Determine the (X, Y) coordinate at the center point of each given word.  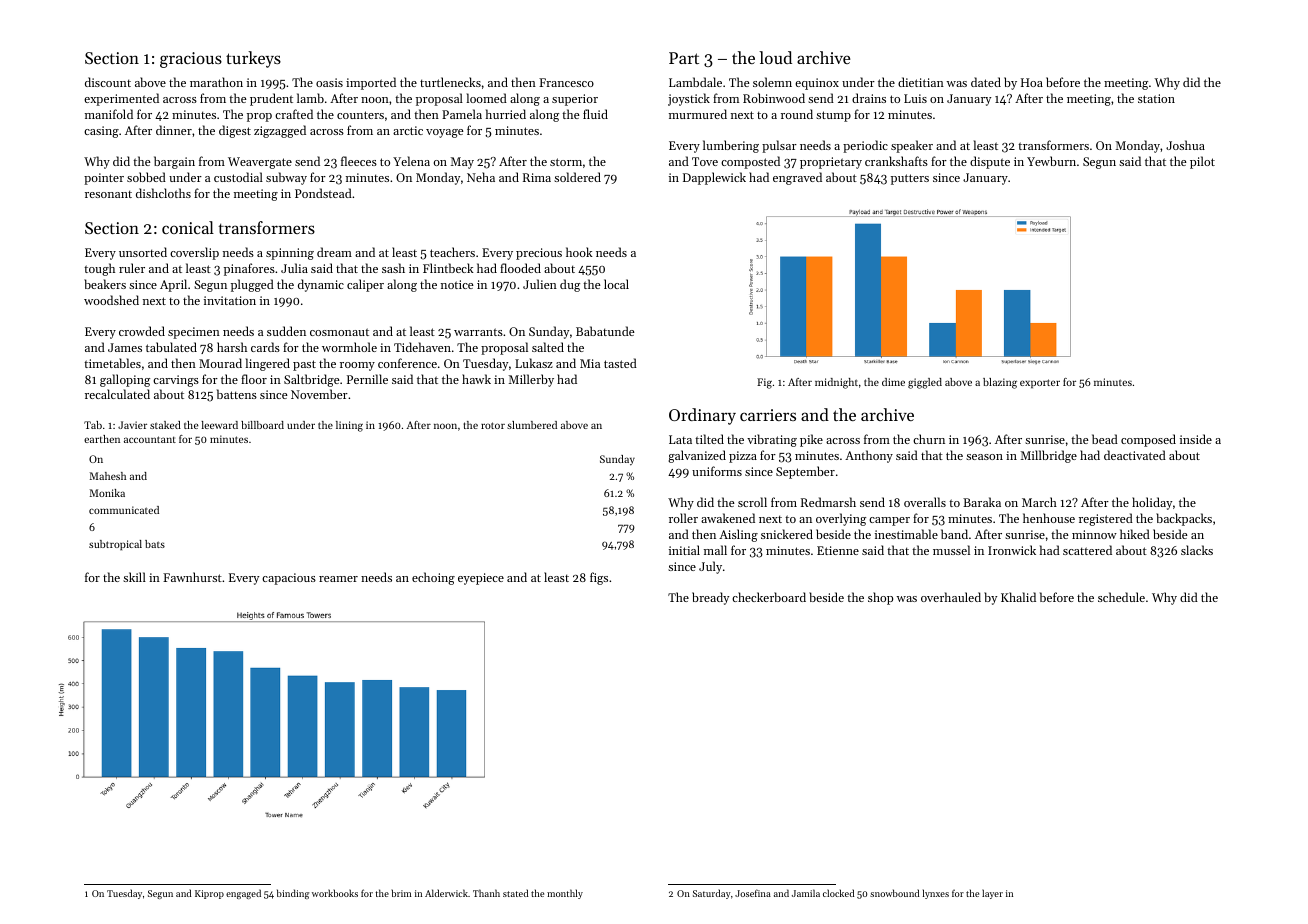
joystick (689, 99)
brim (401, 893)
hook (579, 252)
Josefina (753, 893)
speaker (912, 146)
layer (992, 894)
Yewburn (1051, 161)
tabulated (171, 347)
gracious (191, 60)
